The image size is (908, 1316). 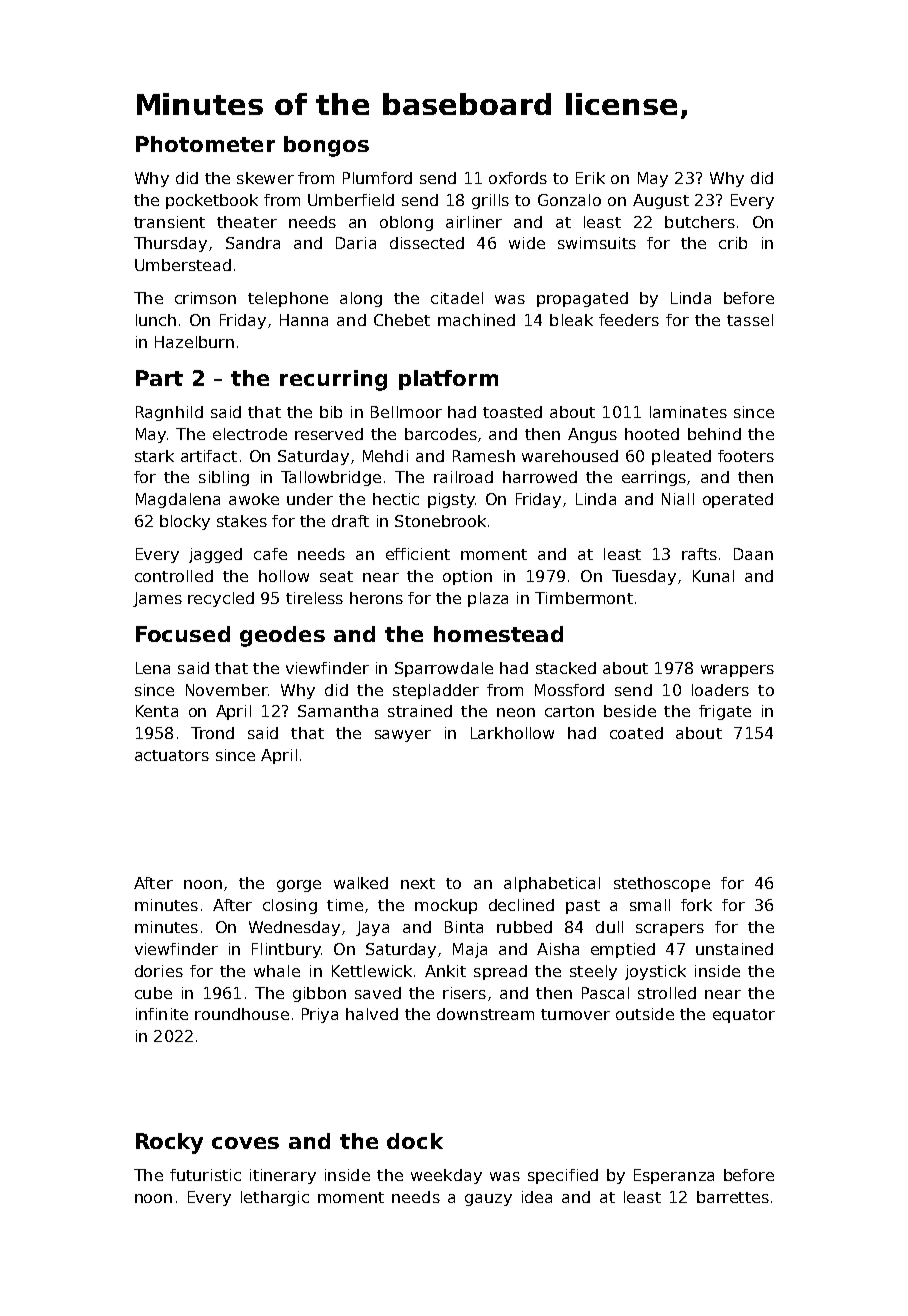 I want to click on transient, so click(x=169, y=222).
